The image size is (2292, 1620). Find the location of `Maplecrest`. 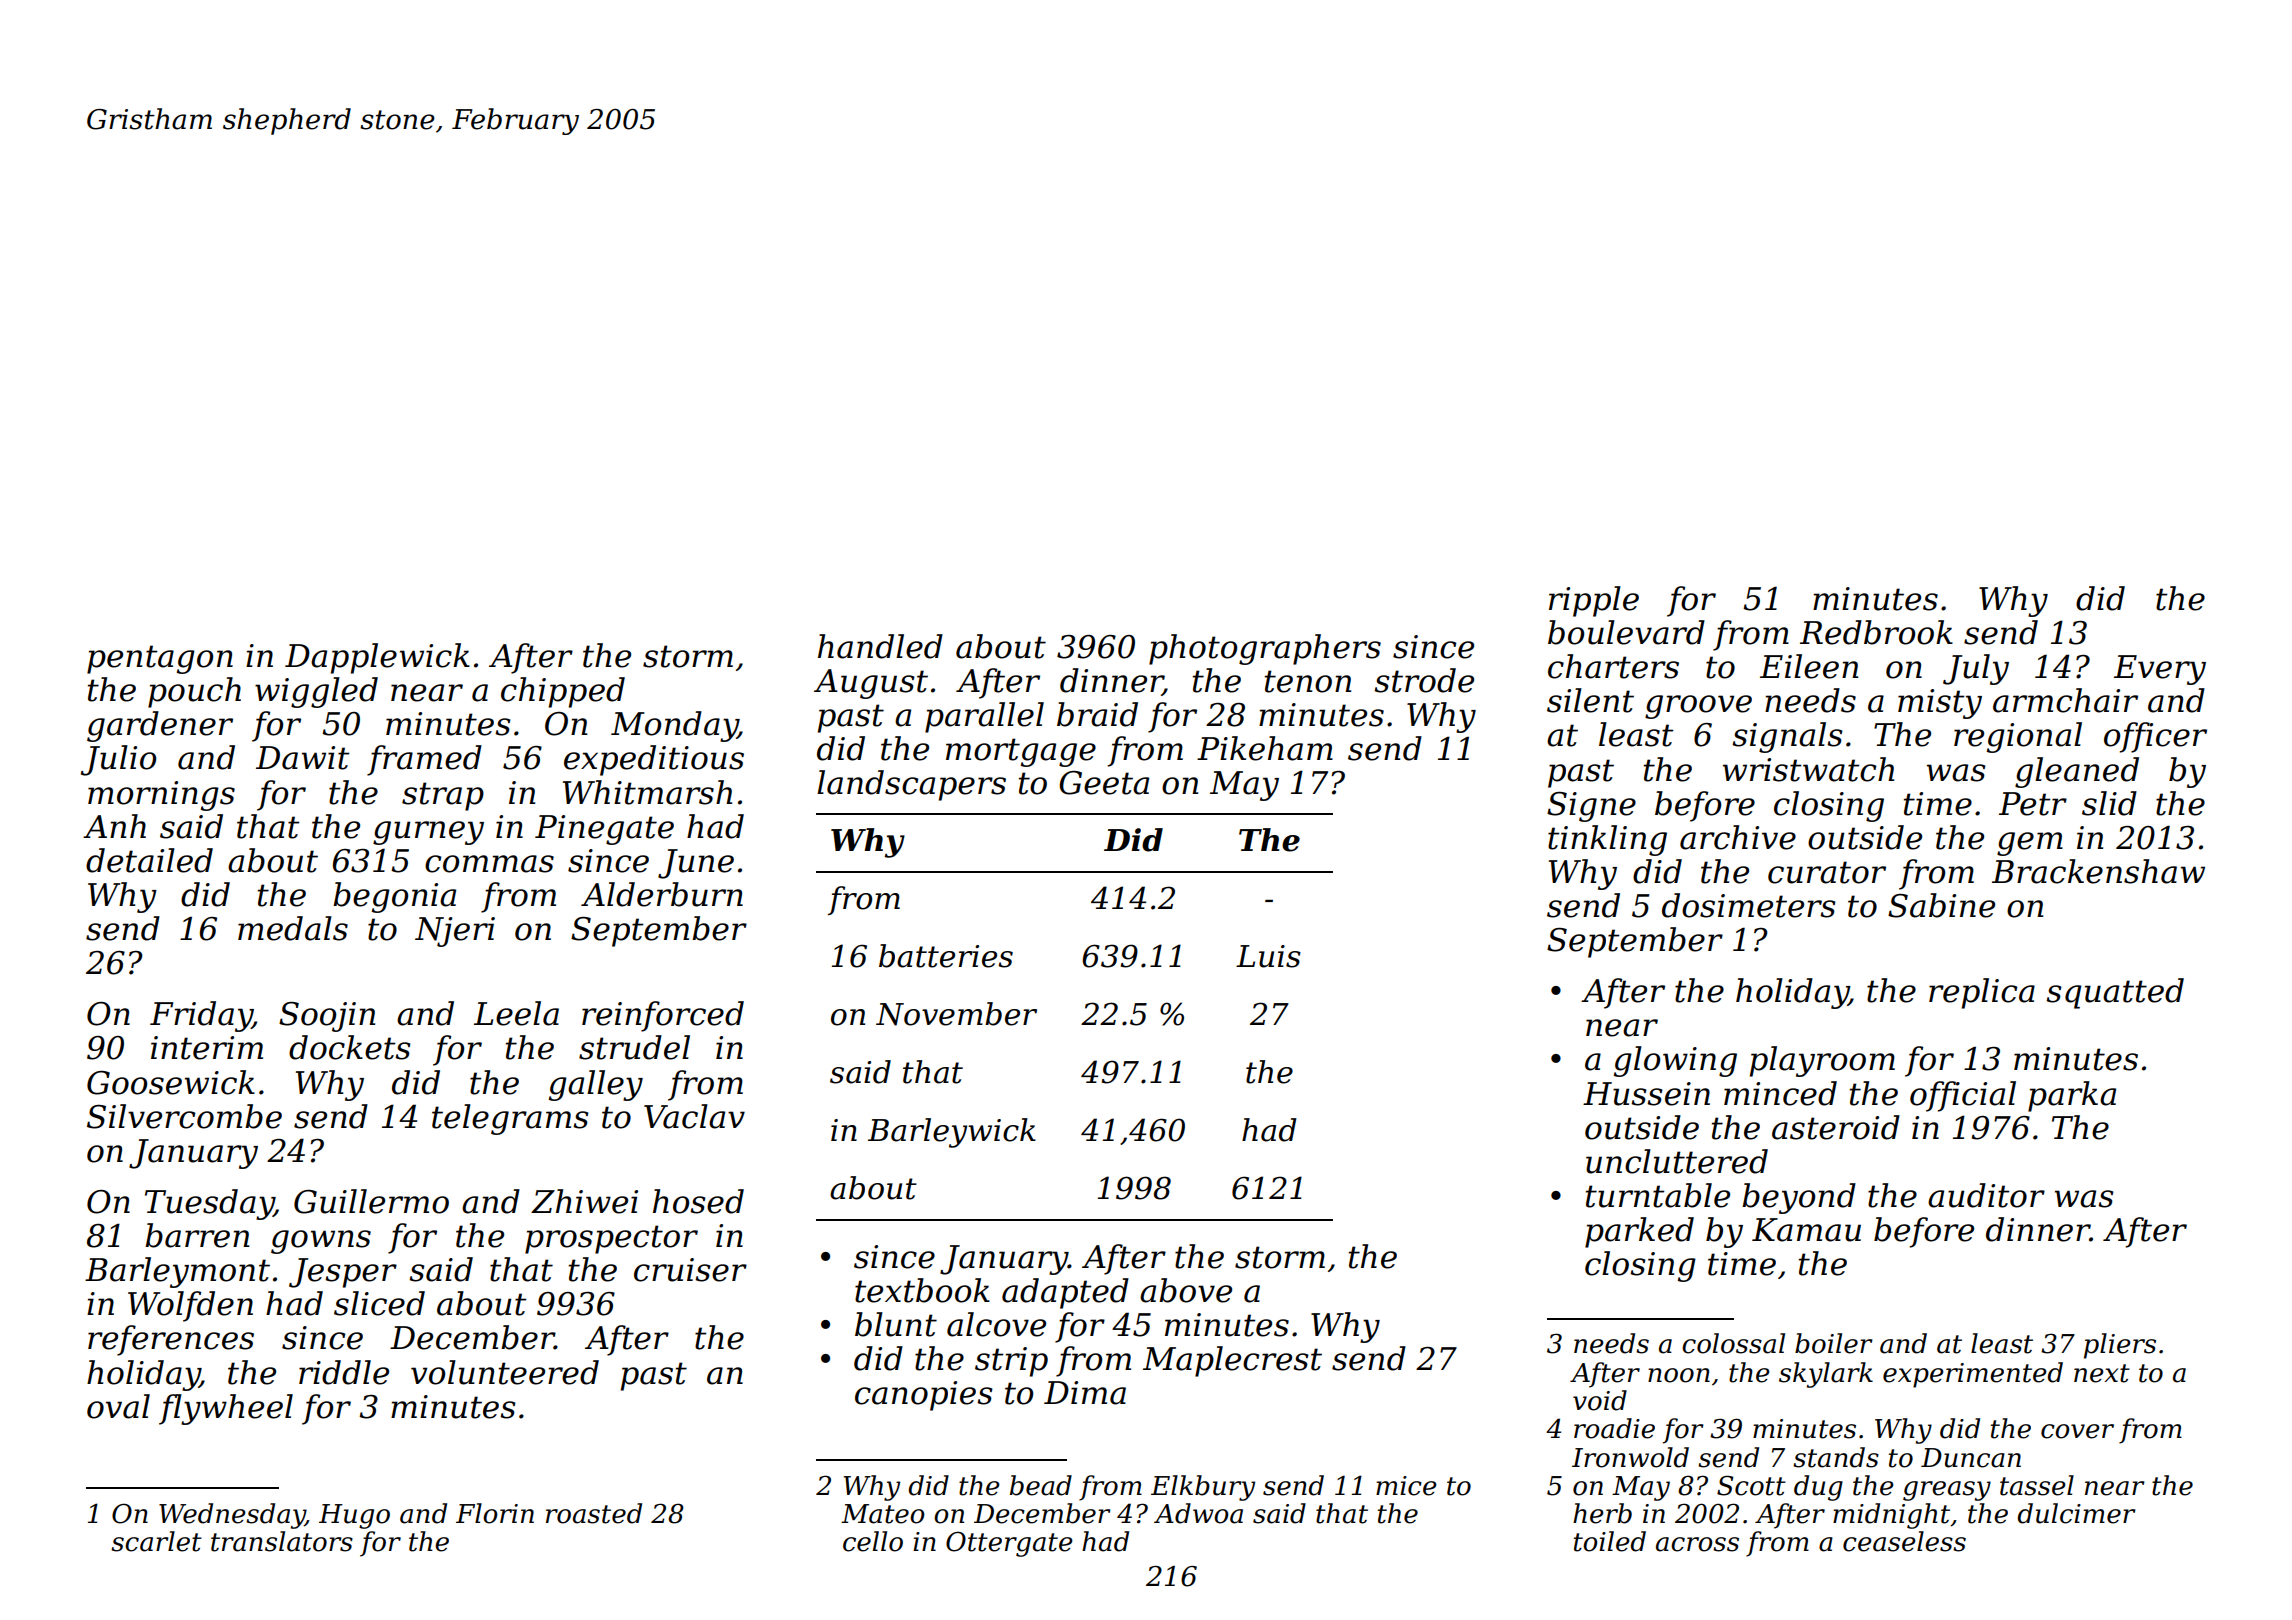

Maplecrest is located at coordinates (1232, 1361).
